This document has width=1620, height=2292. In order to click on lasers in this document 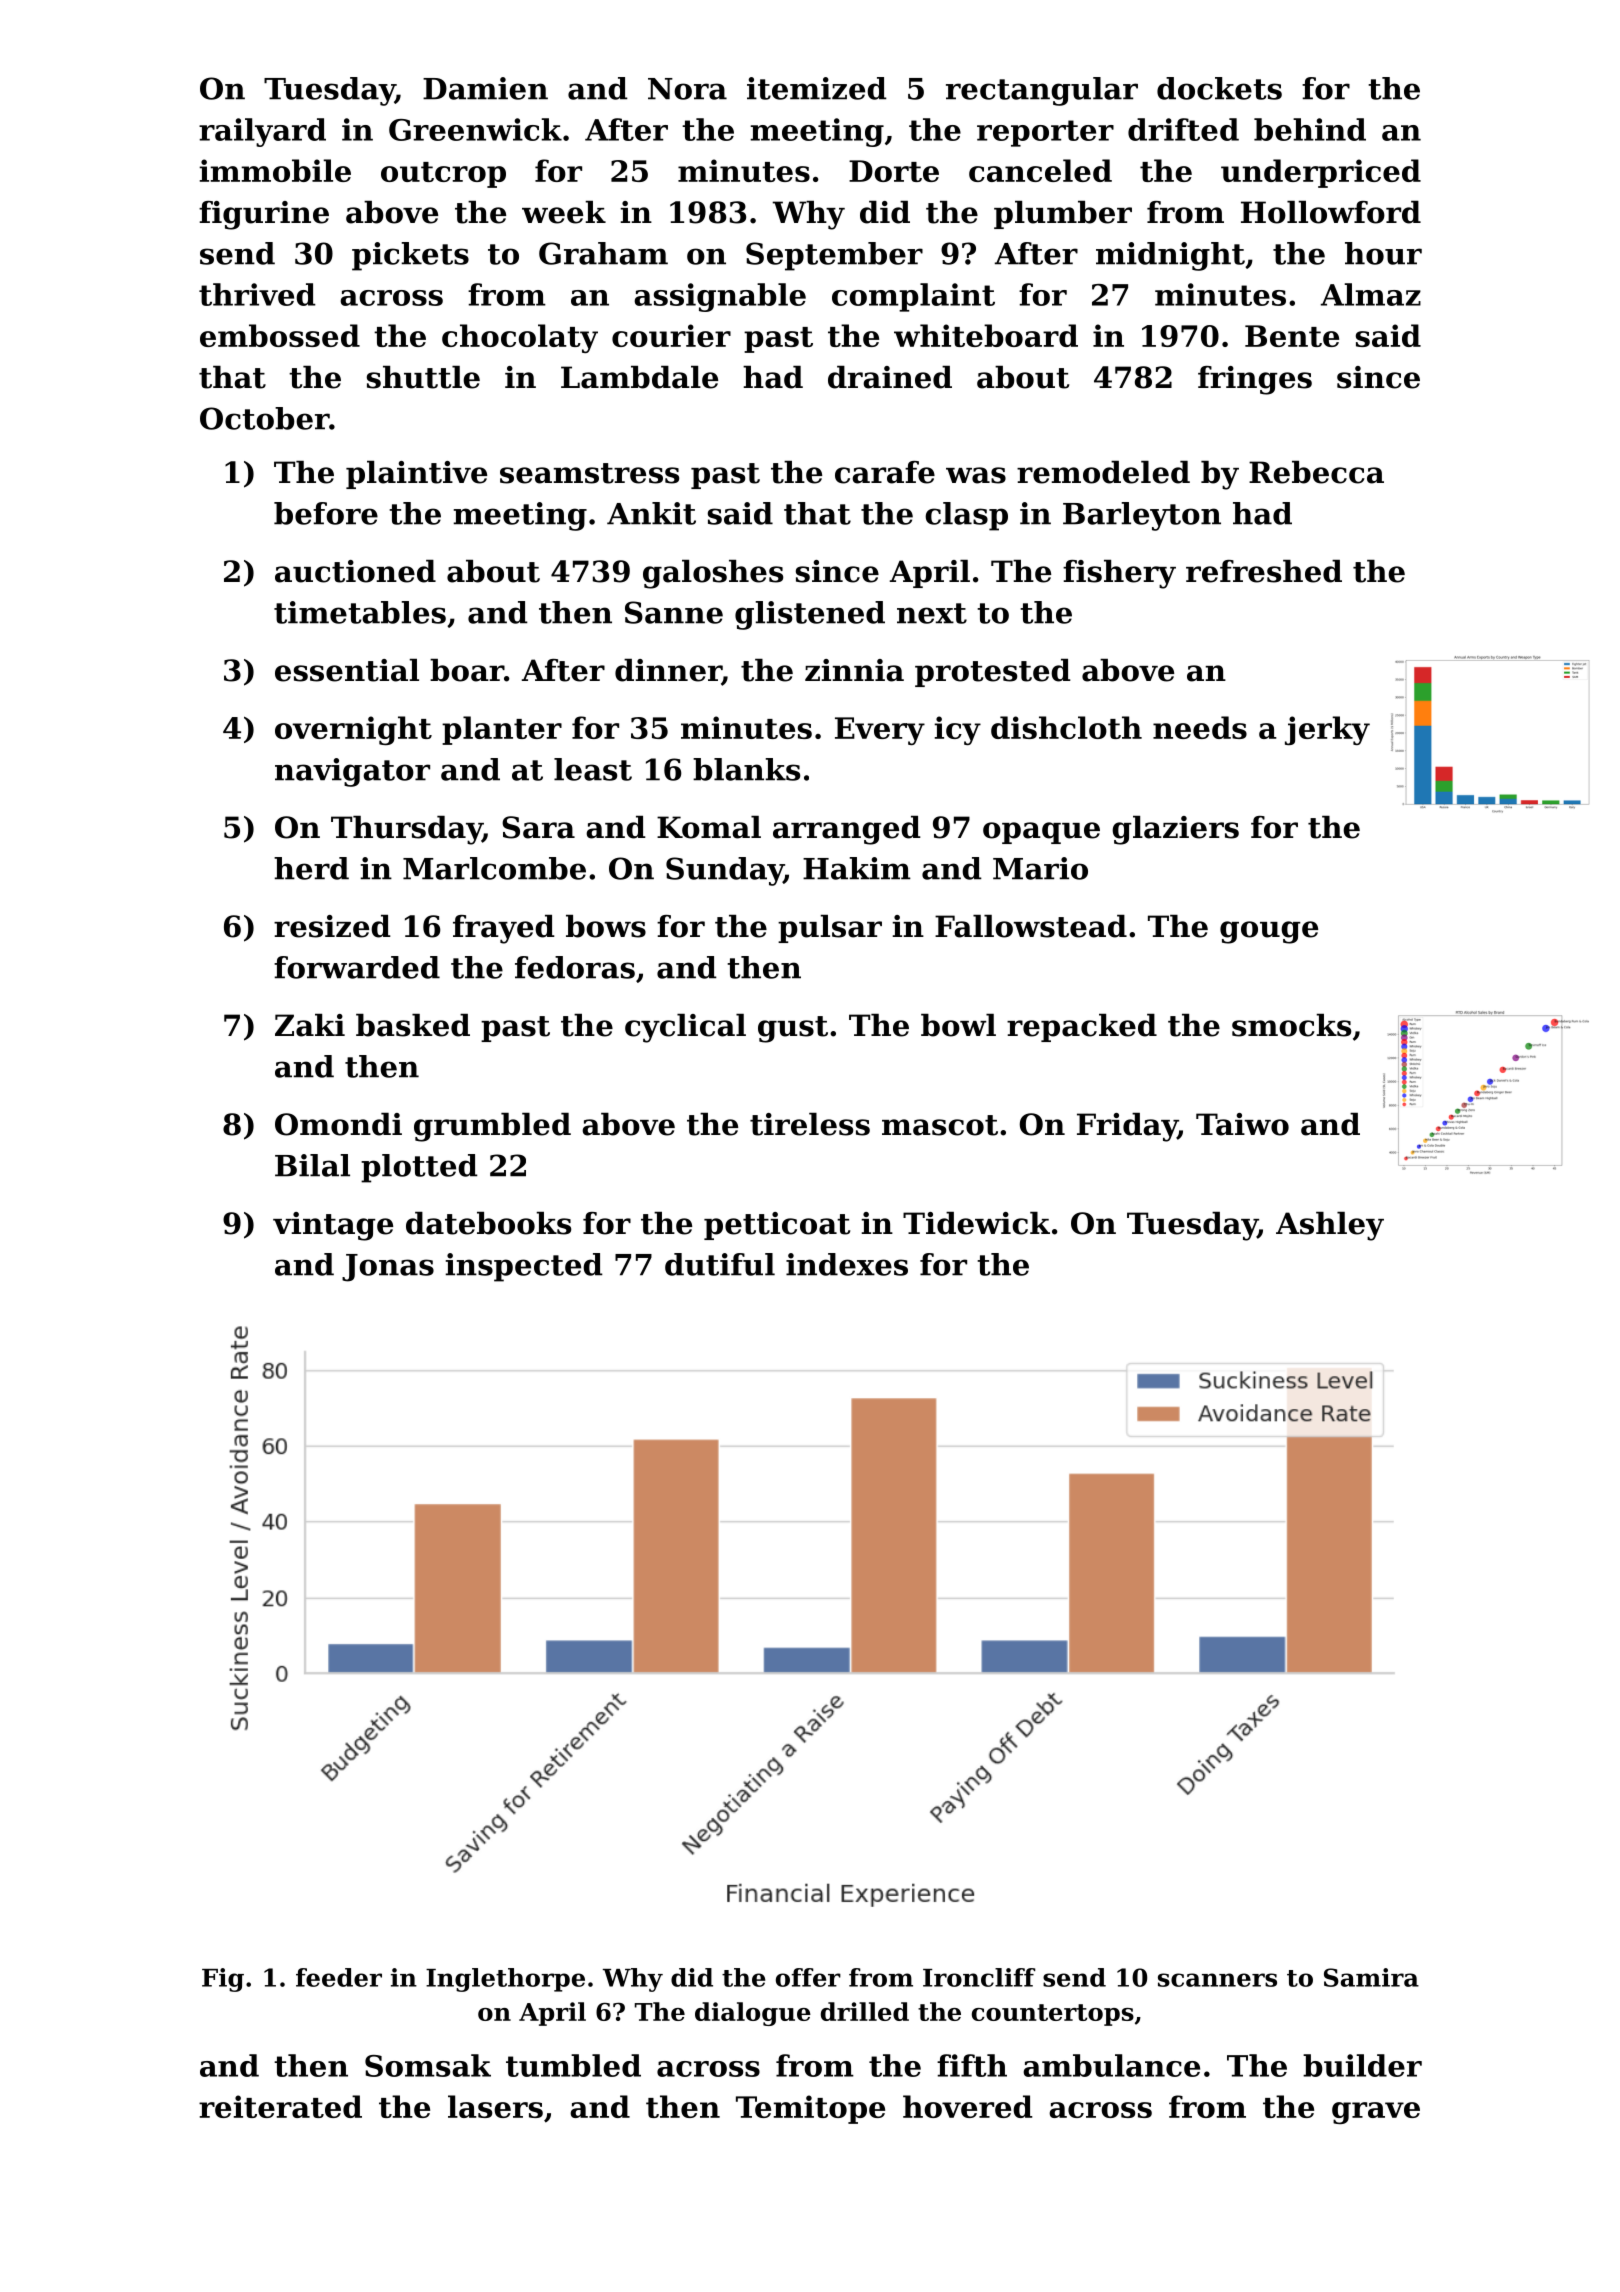, I will do `click(495, 2106)`.
